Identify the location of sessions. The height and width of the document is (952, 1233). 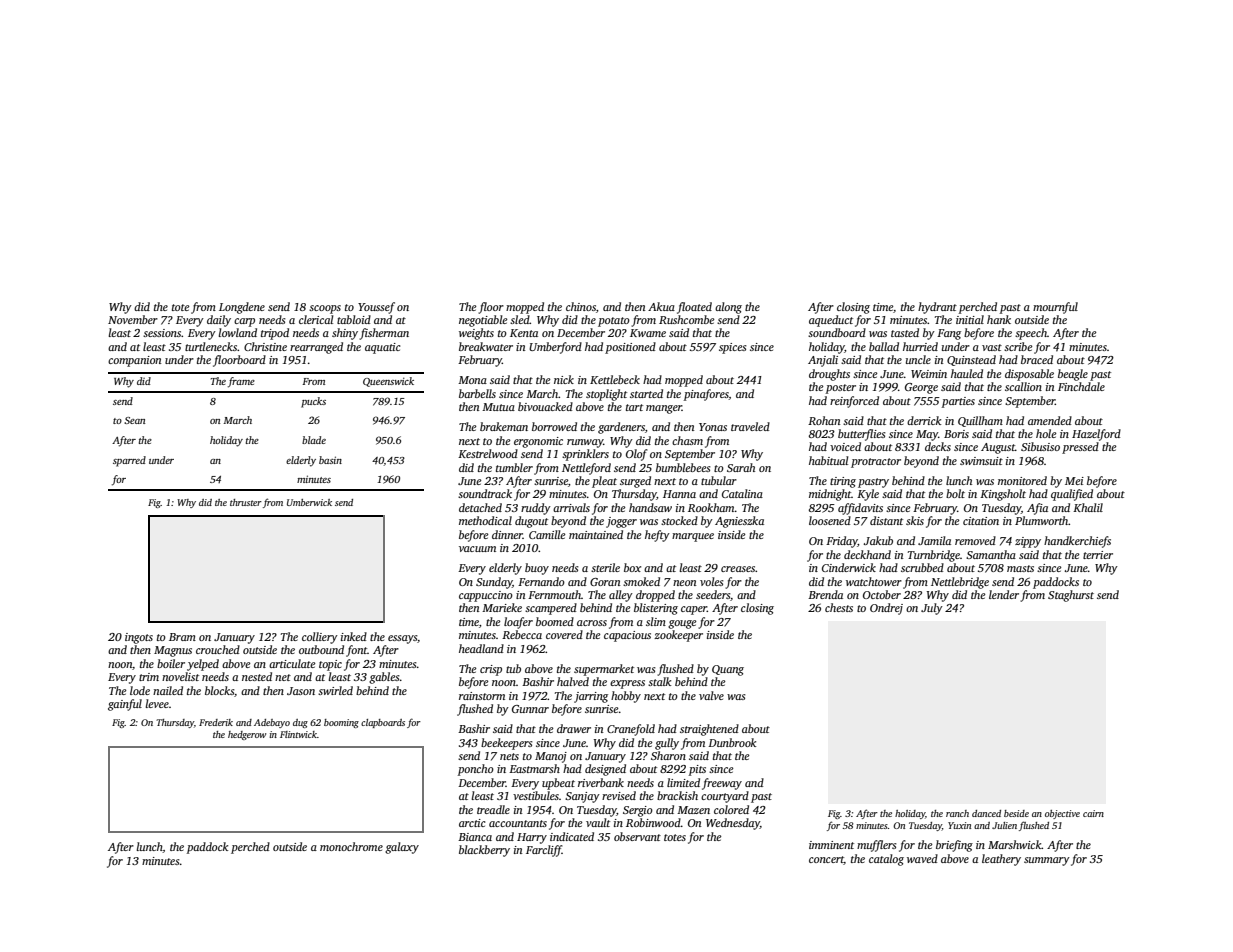
(162, 333).
